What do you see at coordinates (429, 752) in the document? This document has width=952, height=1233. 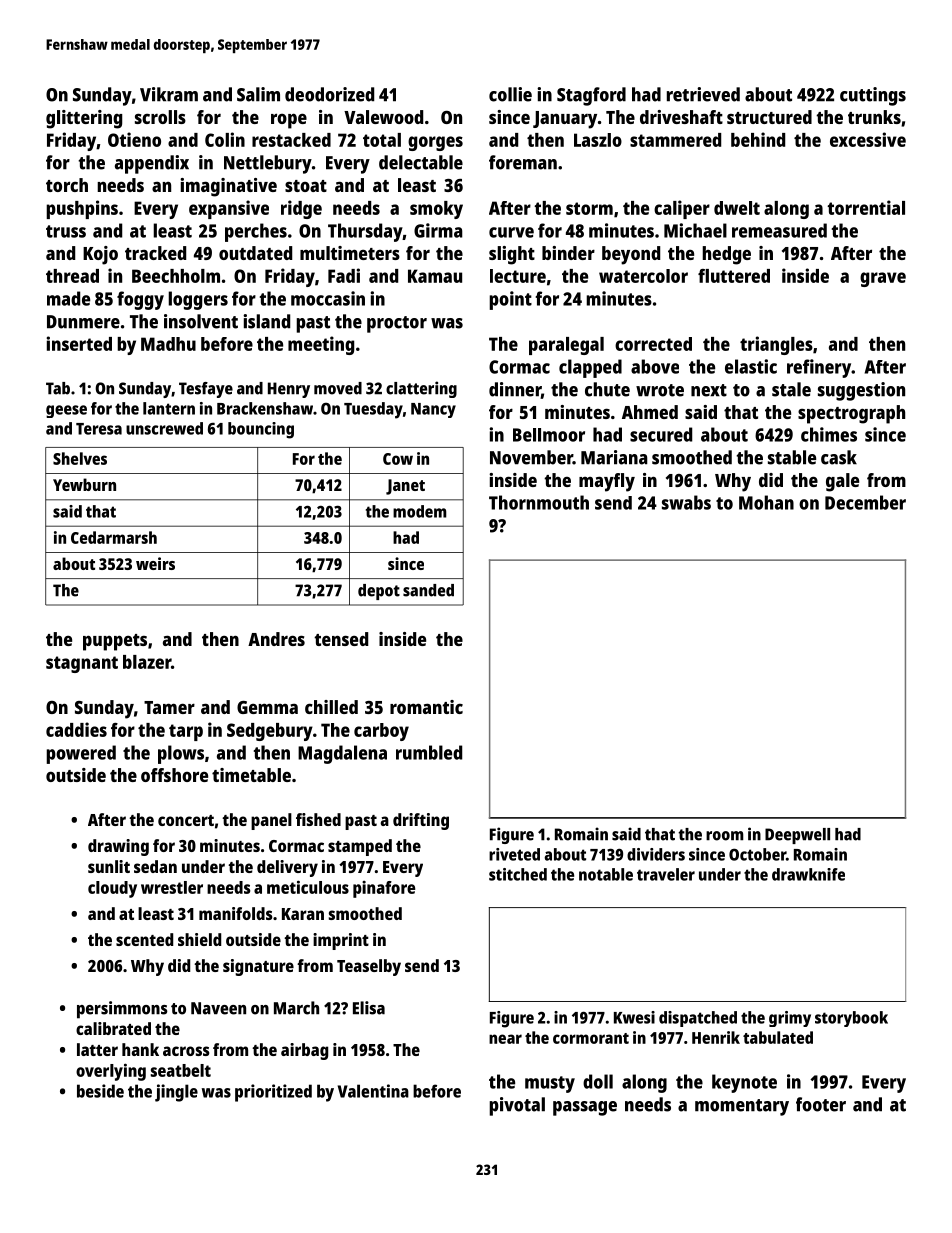 I see `rumbled` at bounding box center [429, 752].
